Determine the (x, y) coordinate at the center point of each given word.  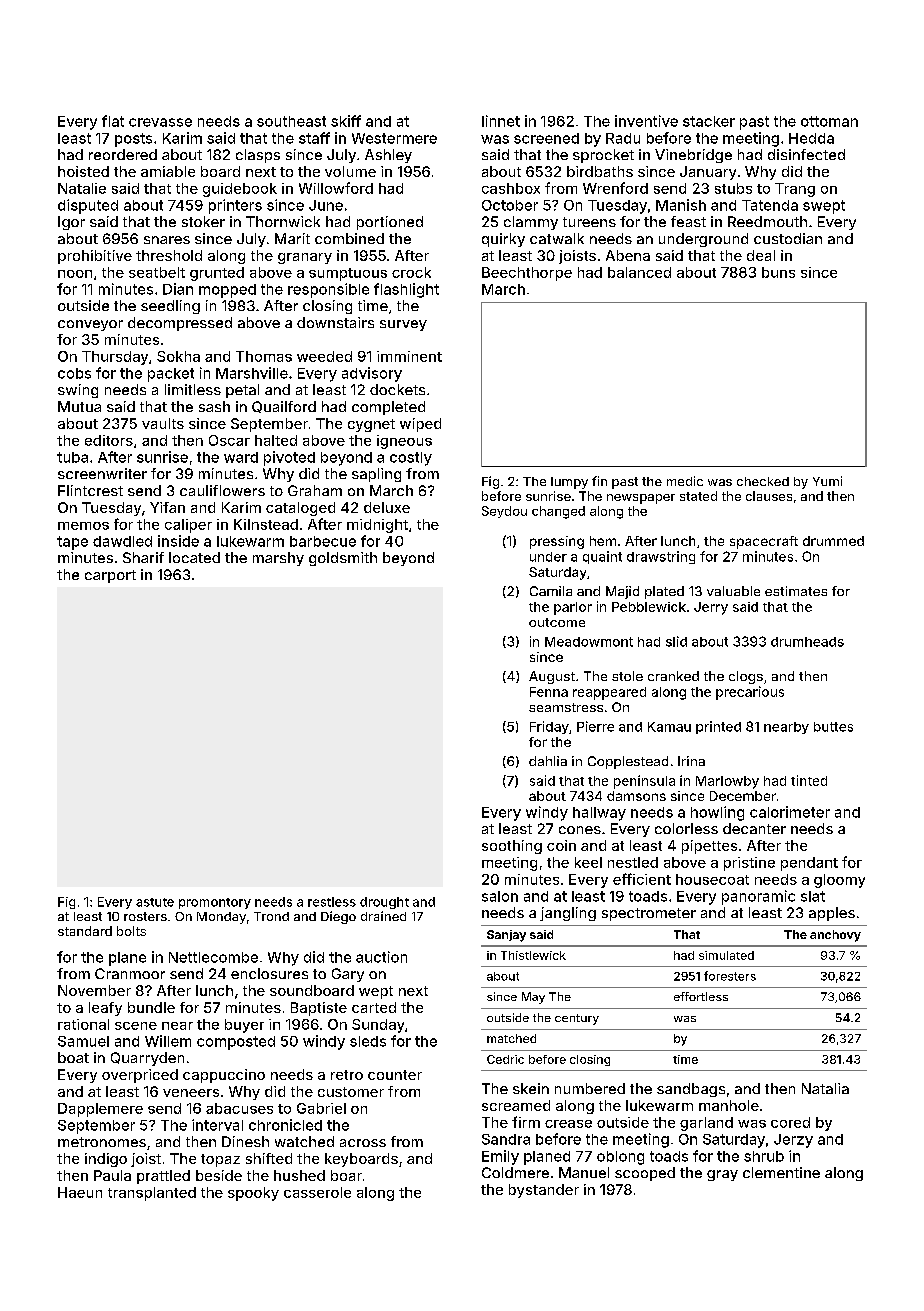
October (510, 205)
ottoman (829, 121)
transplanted (152, 1194)
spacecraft (764, 542)
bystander (544, 1191)
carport (110, 576)
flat (113, 121)
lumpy (569, 483)
